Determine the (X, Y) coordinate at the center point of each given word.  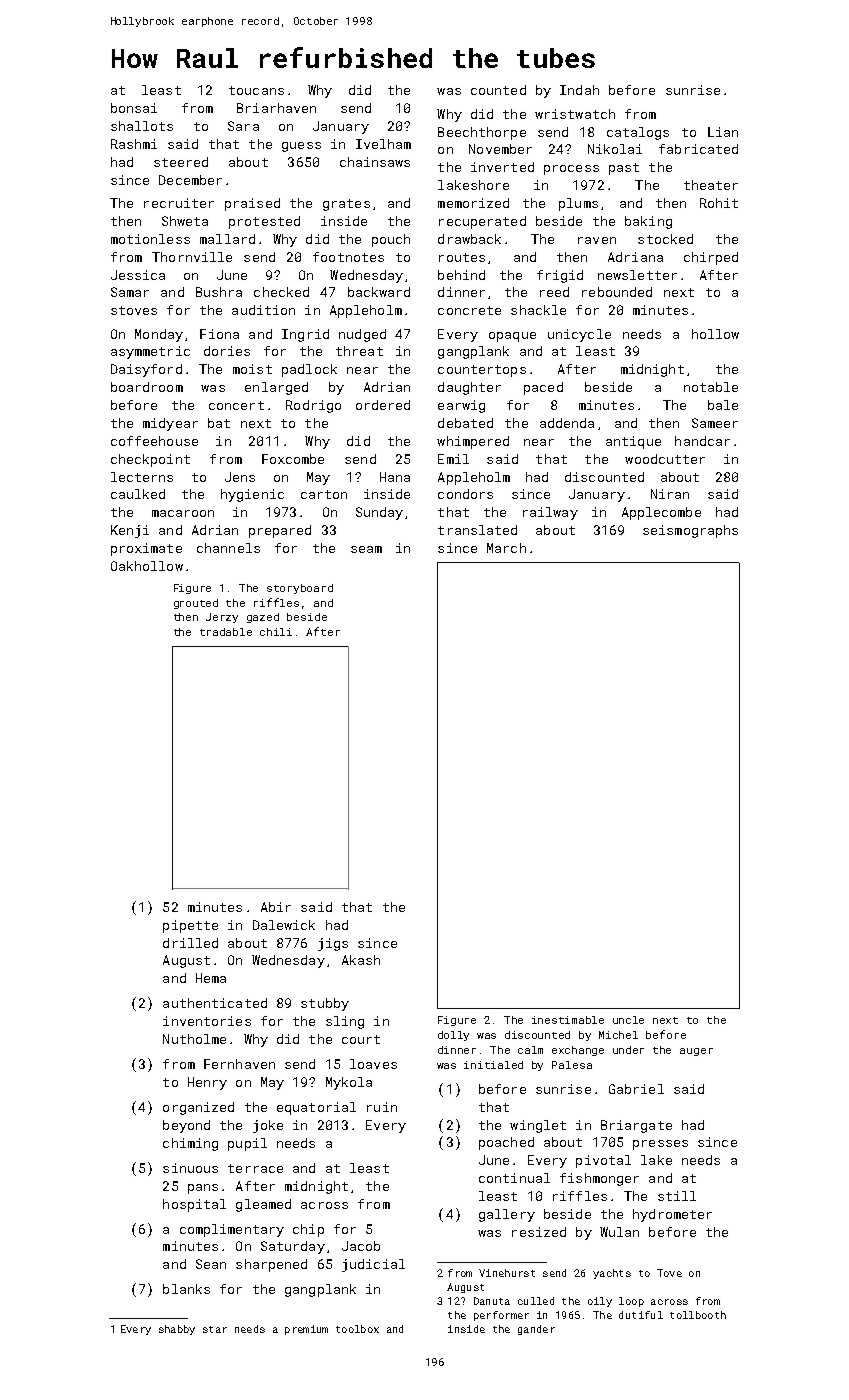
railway (550, 513)
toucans (256, 90)
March (506, 548)
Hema (211, 978)
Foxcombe (293, 459)
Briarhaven (276, 108)
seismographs (690, 531)
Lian (723, 132)
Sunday (379, 513)
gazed (263, 618)
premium (306, 1330)
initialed (493, 1065)
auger (696, 1052)
